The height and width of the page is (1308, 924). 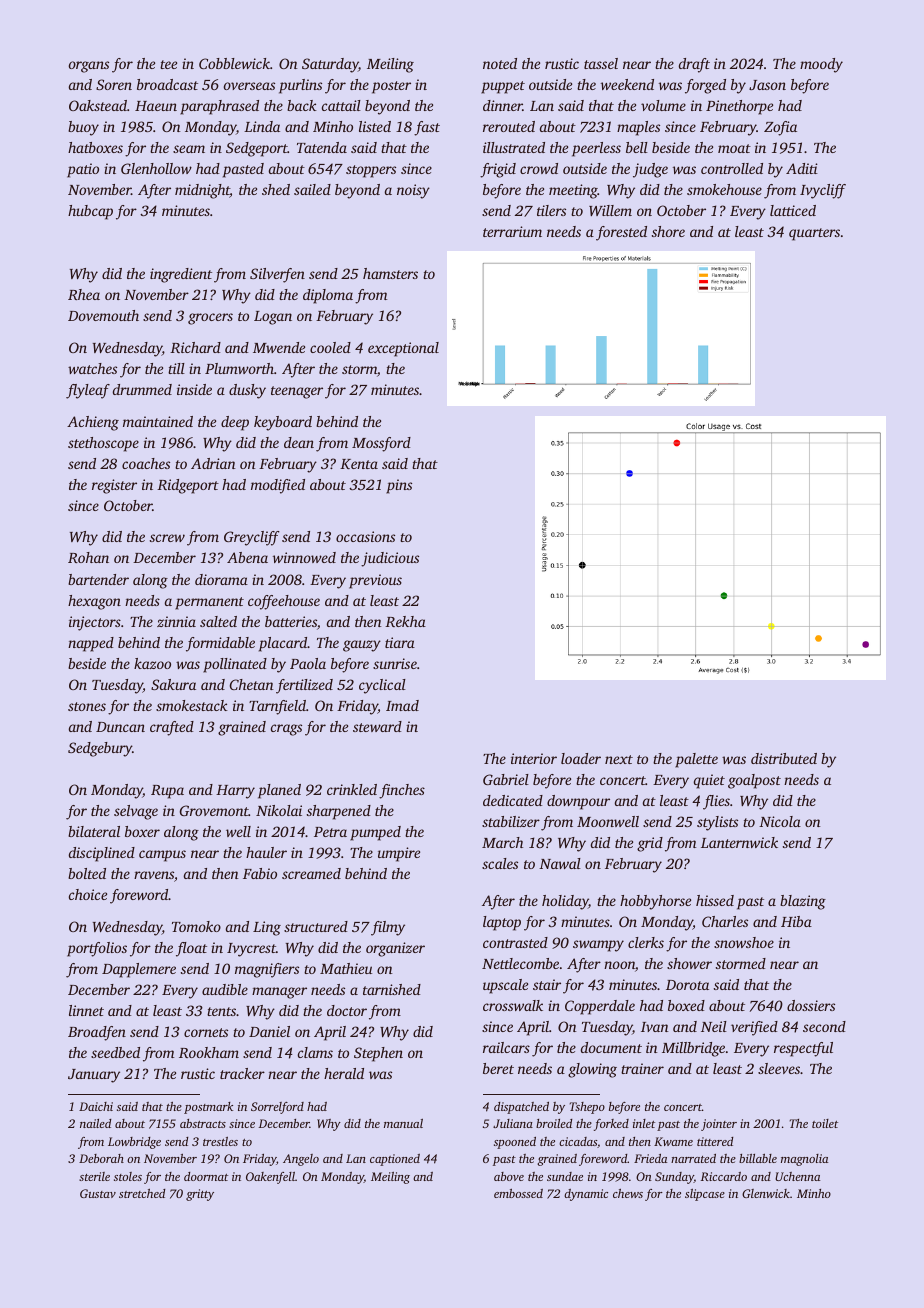 What do you see at coordinates (257, 149) in the page?
I see `Sedgeport` at bounding box center [257, 149].
